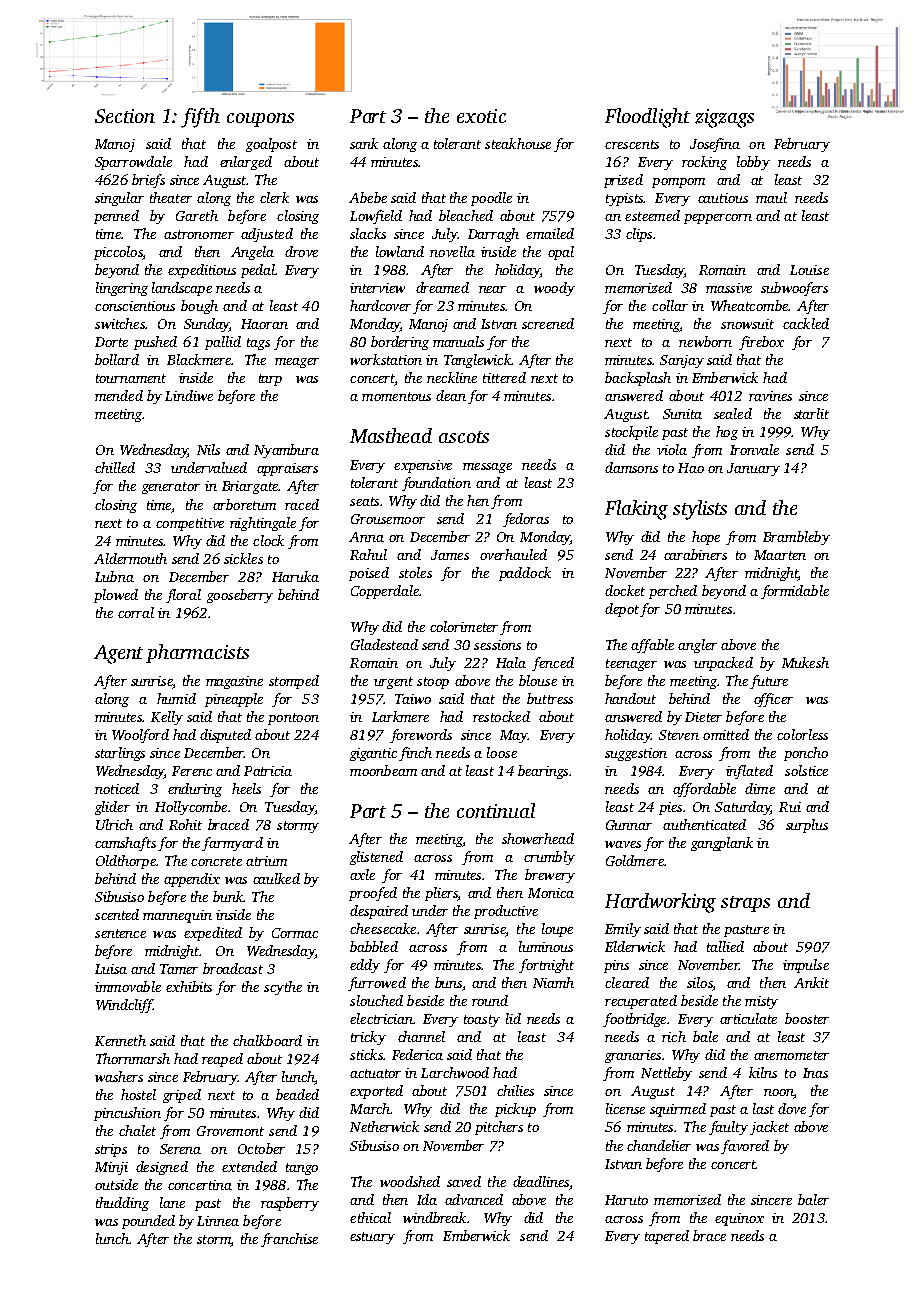  Describe the element at coordinates (515, 1090) in the screenshot. I see `chilies` at that location.
